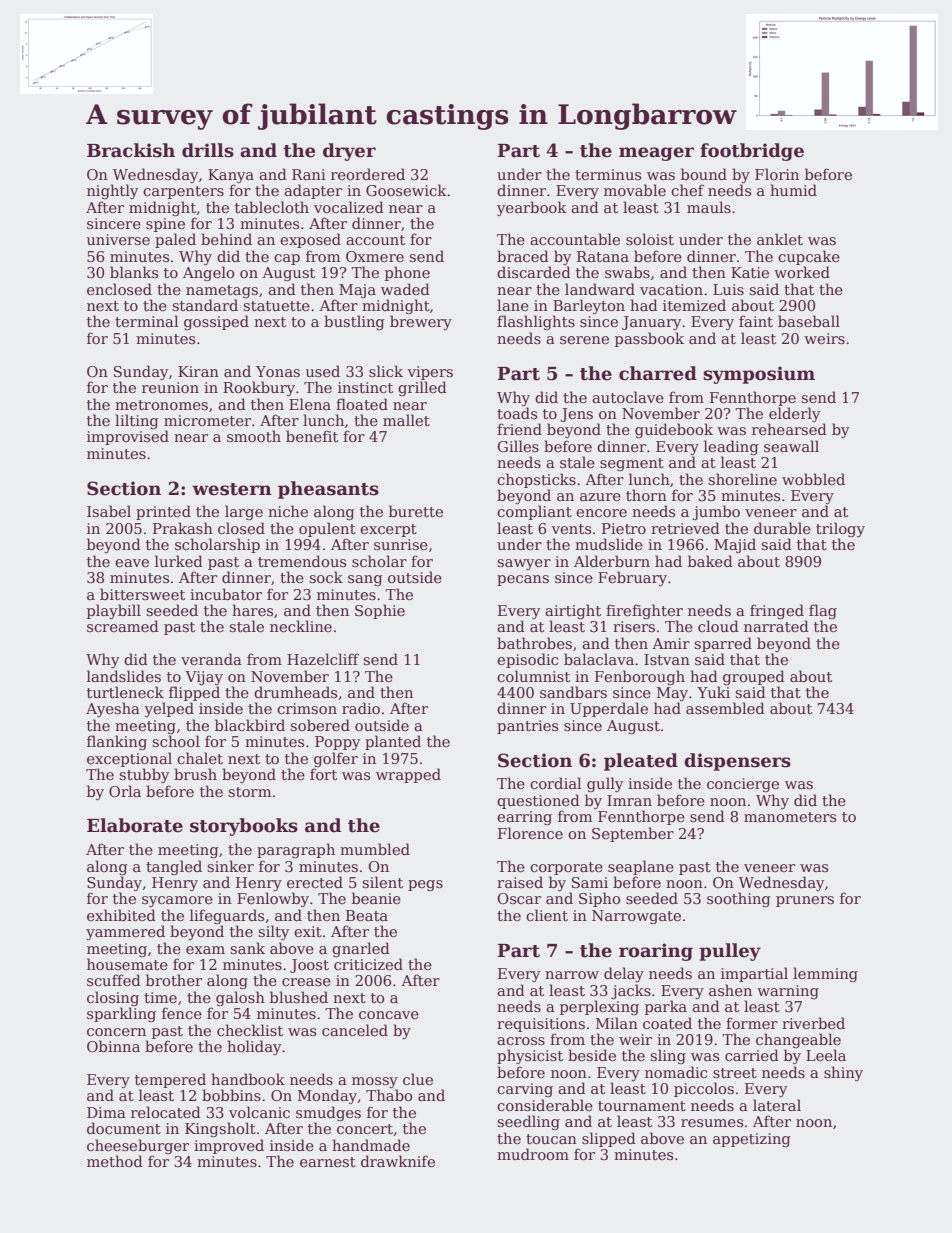 Image resolution: width=952 pixels, height=1233 pixels. Describe the element at coordinates (840, 529) in the document. I see `trilogy` at that location.
